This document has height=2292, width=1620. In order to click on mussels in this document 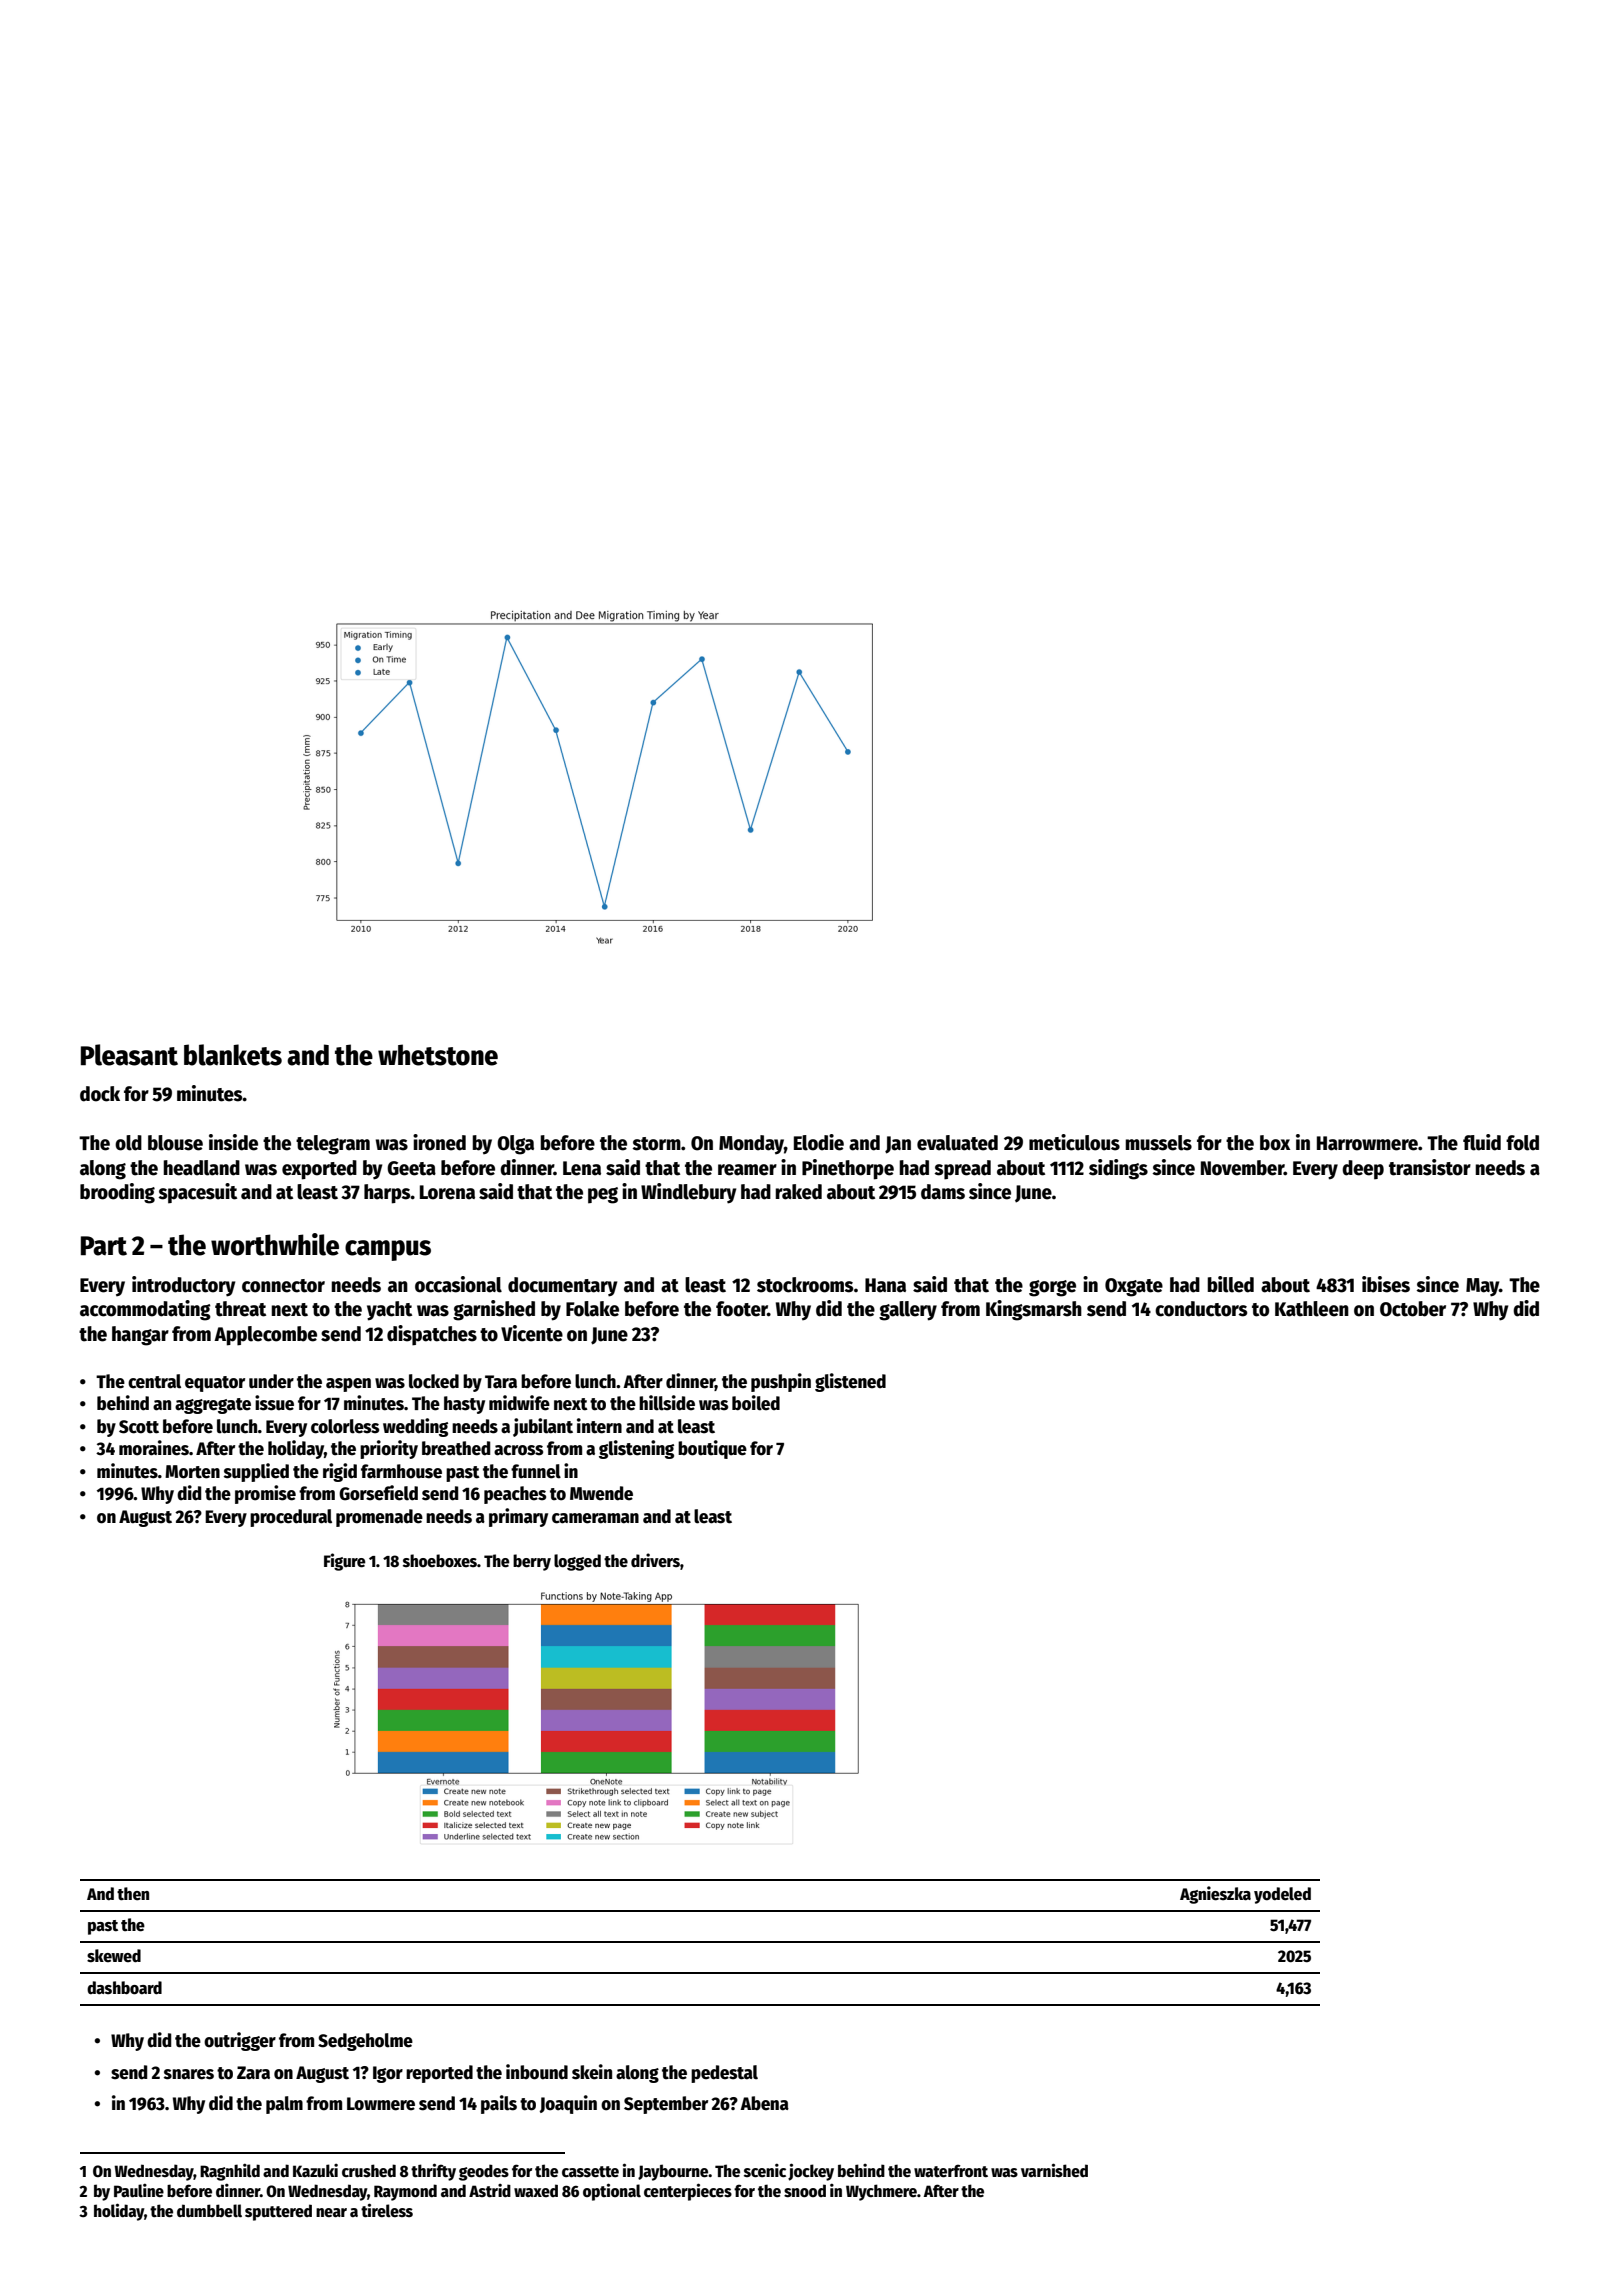, I will do `click(1158, 1143)`.
